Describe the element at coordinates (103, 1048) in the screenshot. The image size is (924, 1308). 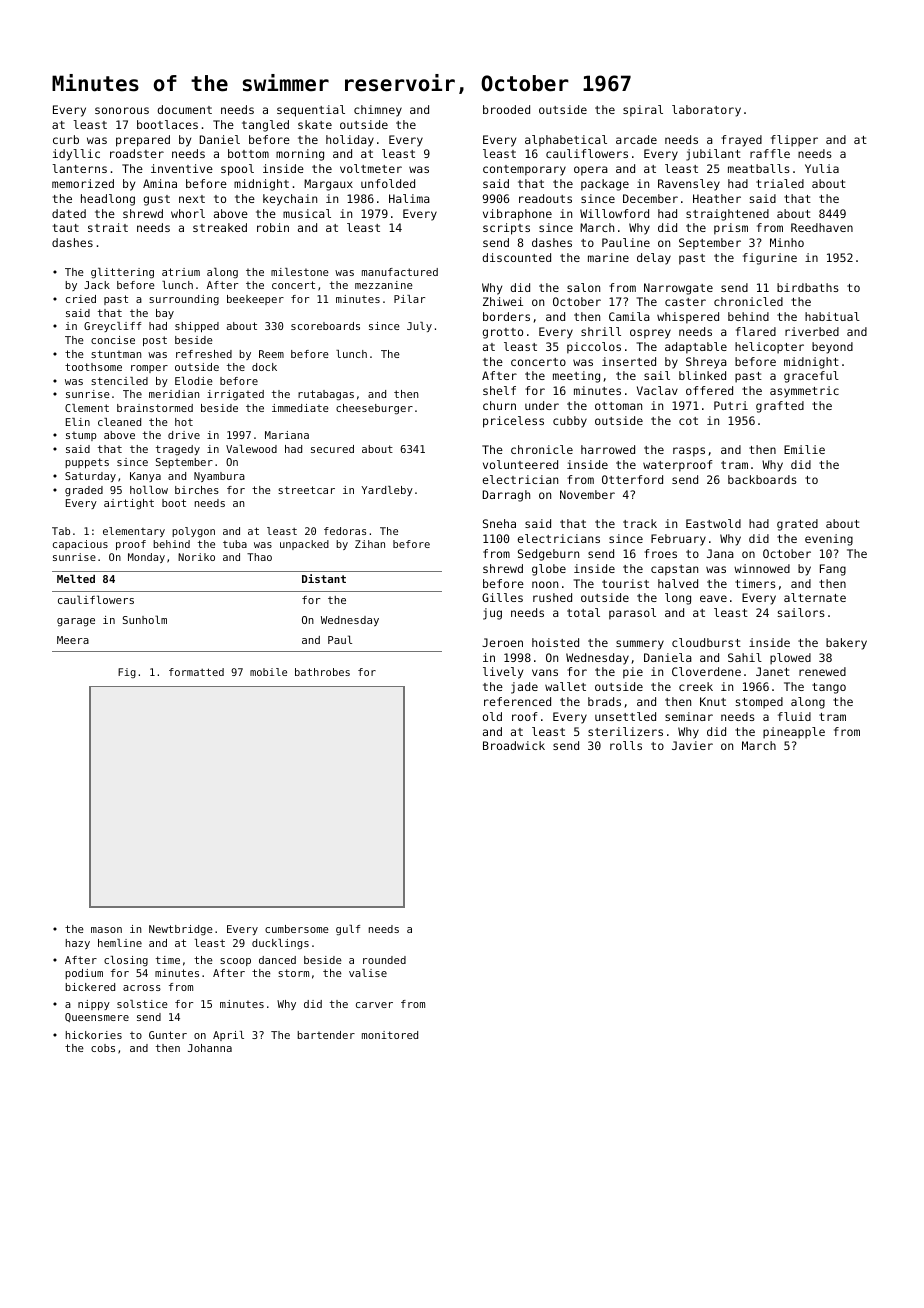
I see `cobs` at that location.
